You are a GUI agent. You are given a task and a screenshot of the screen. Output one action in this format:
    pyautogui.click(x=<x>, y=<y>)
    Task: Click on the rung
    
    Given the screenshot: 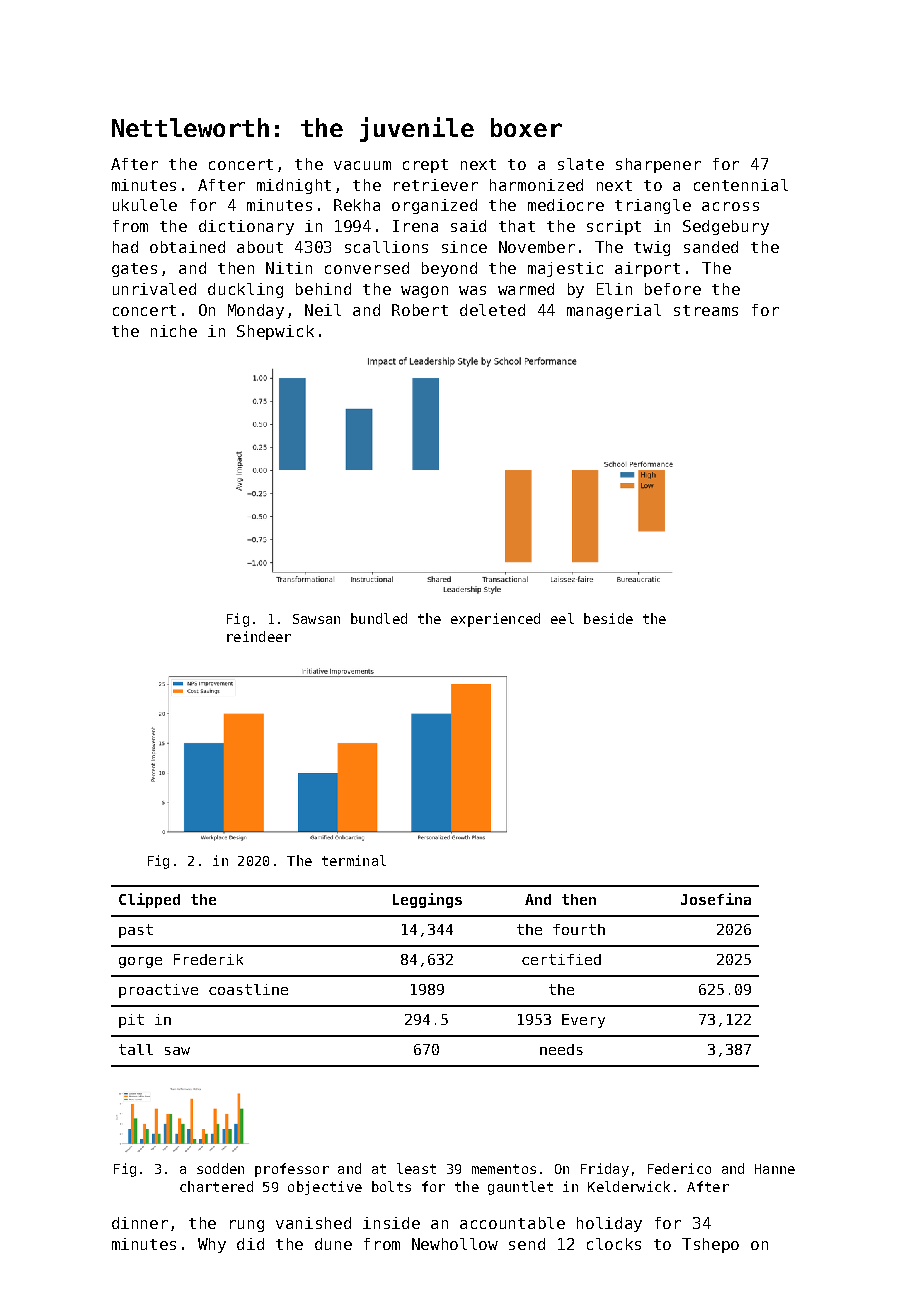 What is the action you would take?
    pyautogui.click(x=247, y=1226)
